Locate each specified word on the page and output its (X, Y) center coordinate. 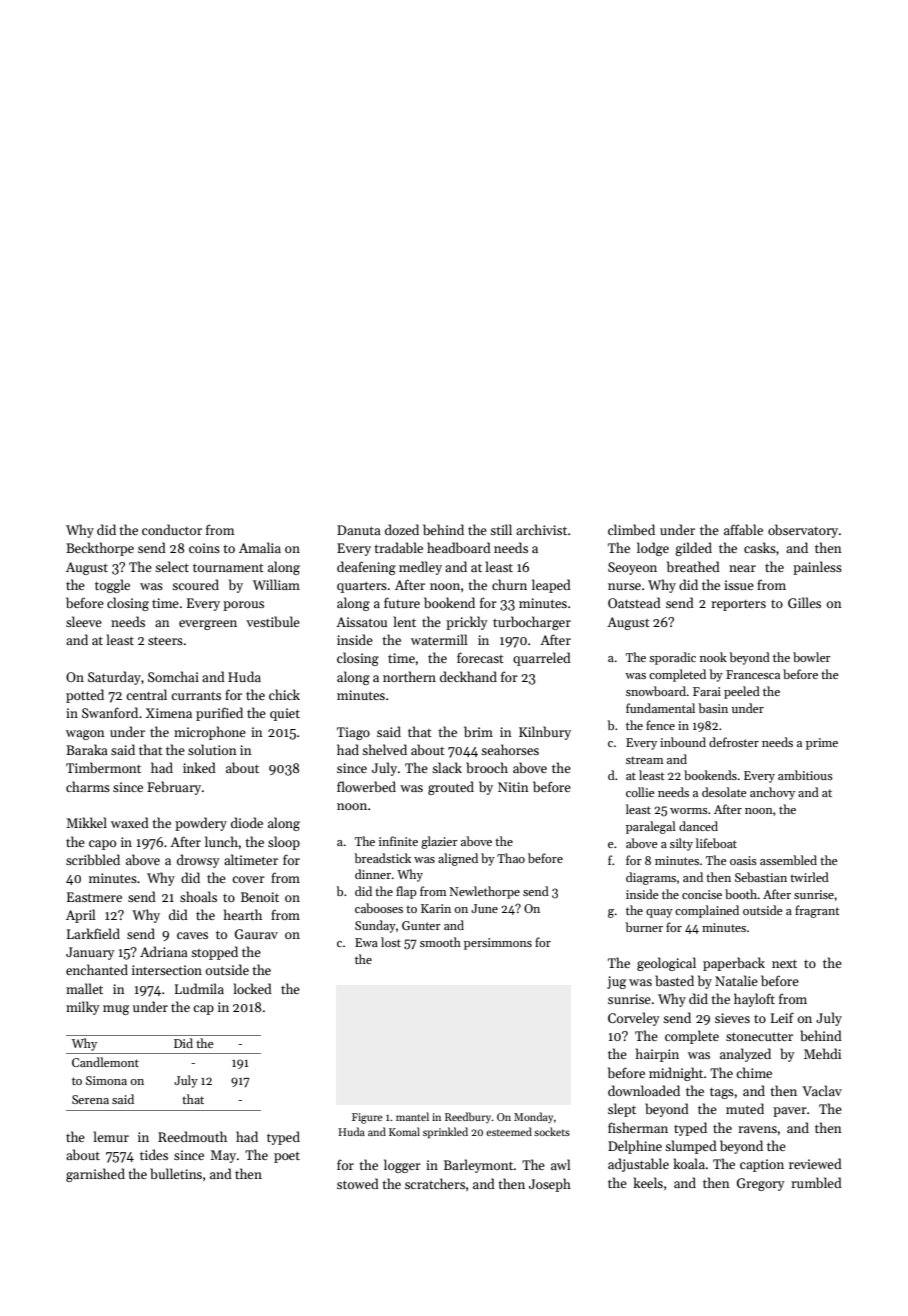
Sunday (375, 926)
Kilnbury (545, 733)
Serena (90, 1099)
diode (247, 822)
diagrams (651, 878)
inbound (683, 742)
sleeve (84, 621)
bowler (812, 657)
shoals (198, 896)
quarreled (542, 659)
